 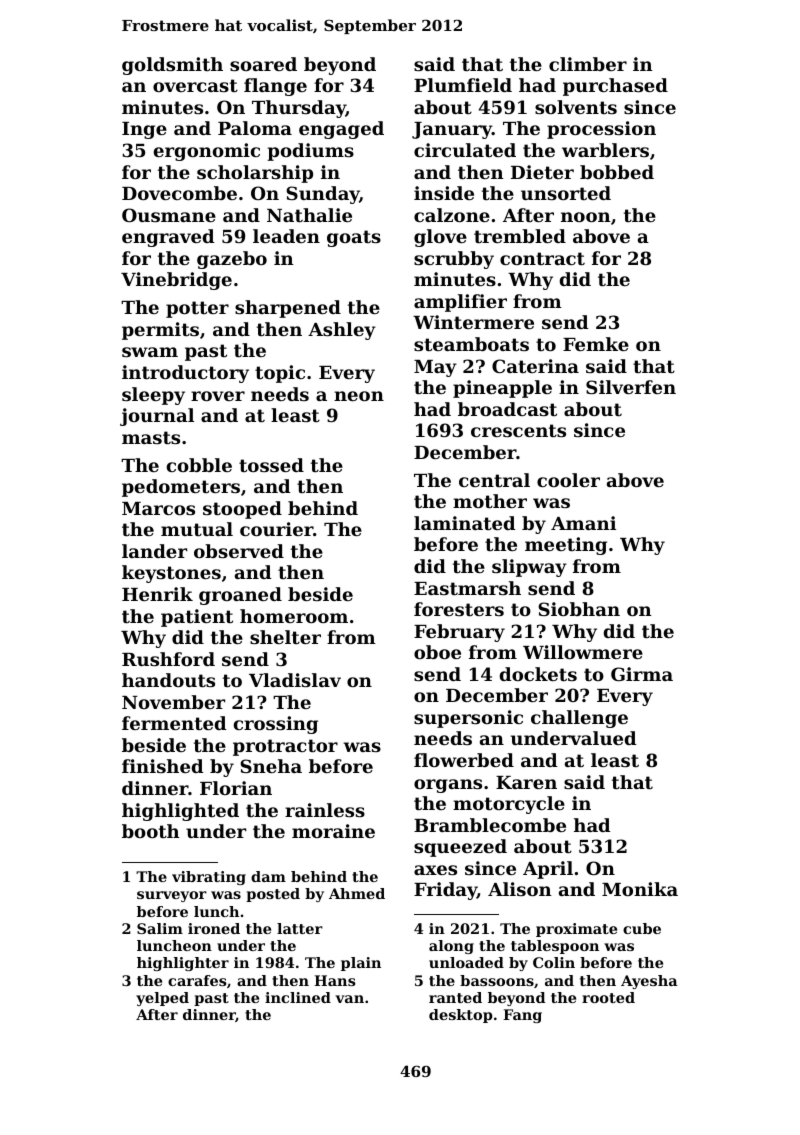 What do you see at coordinates (463, 85) in the page?
I see `Plumfield` at bounding box center [463, 85].
